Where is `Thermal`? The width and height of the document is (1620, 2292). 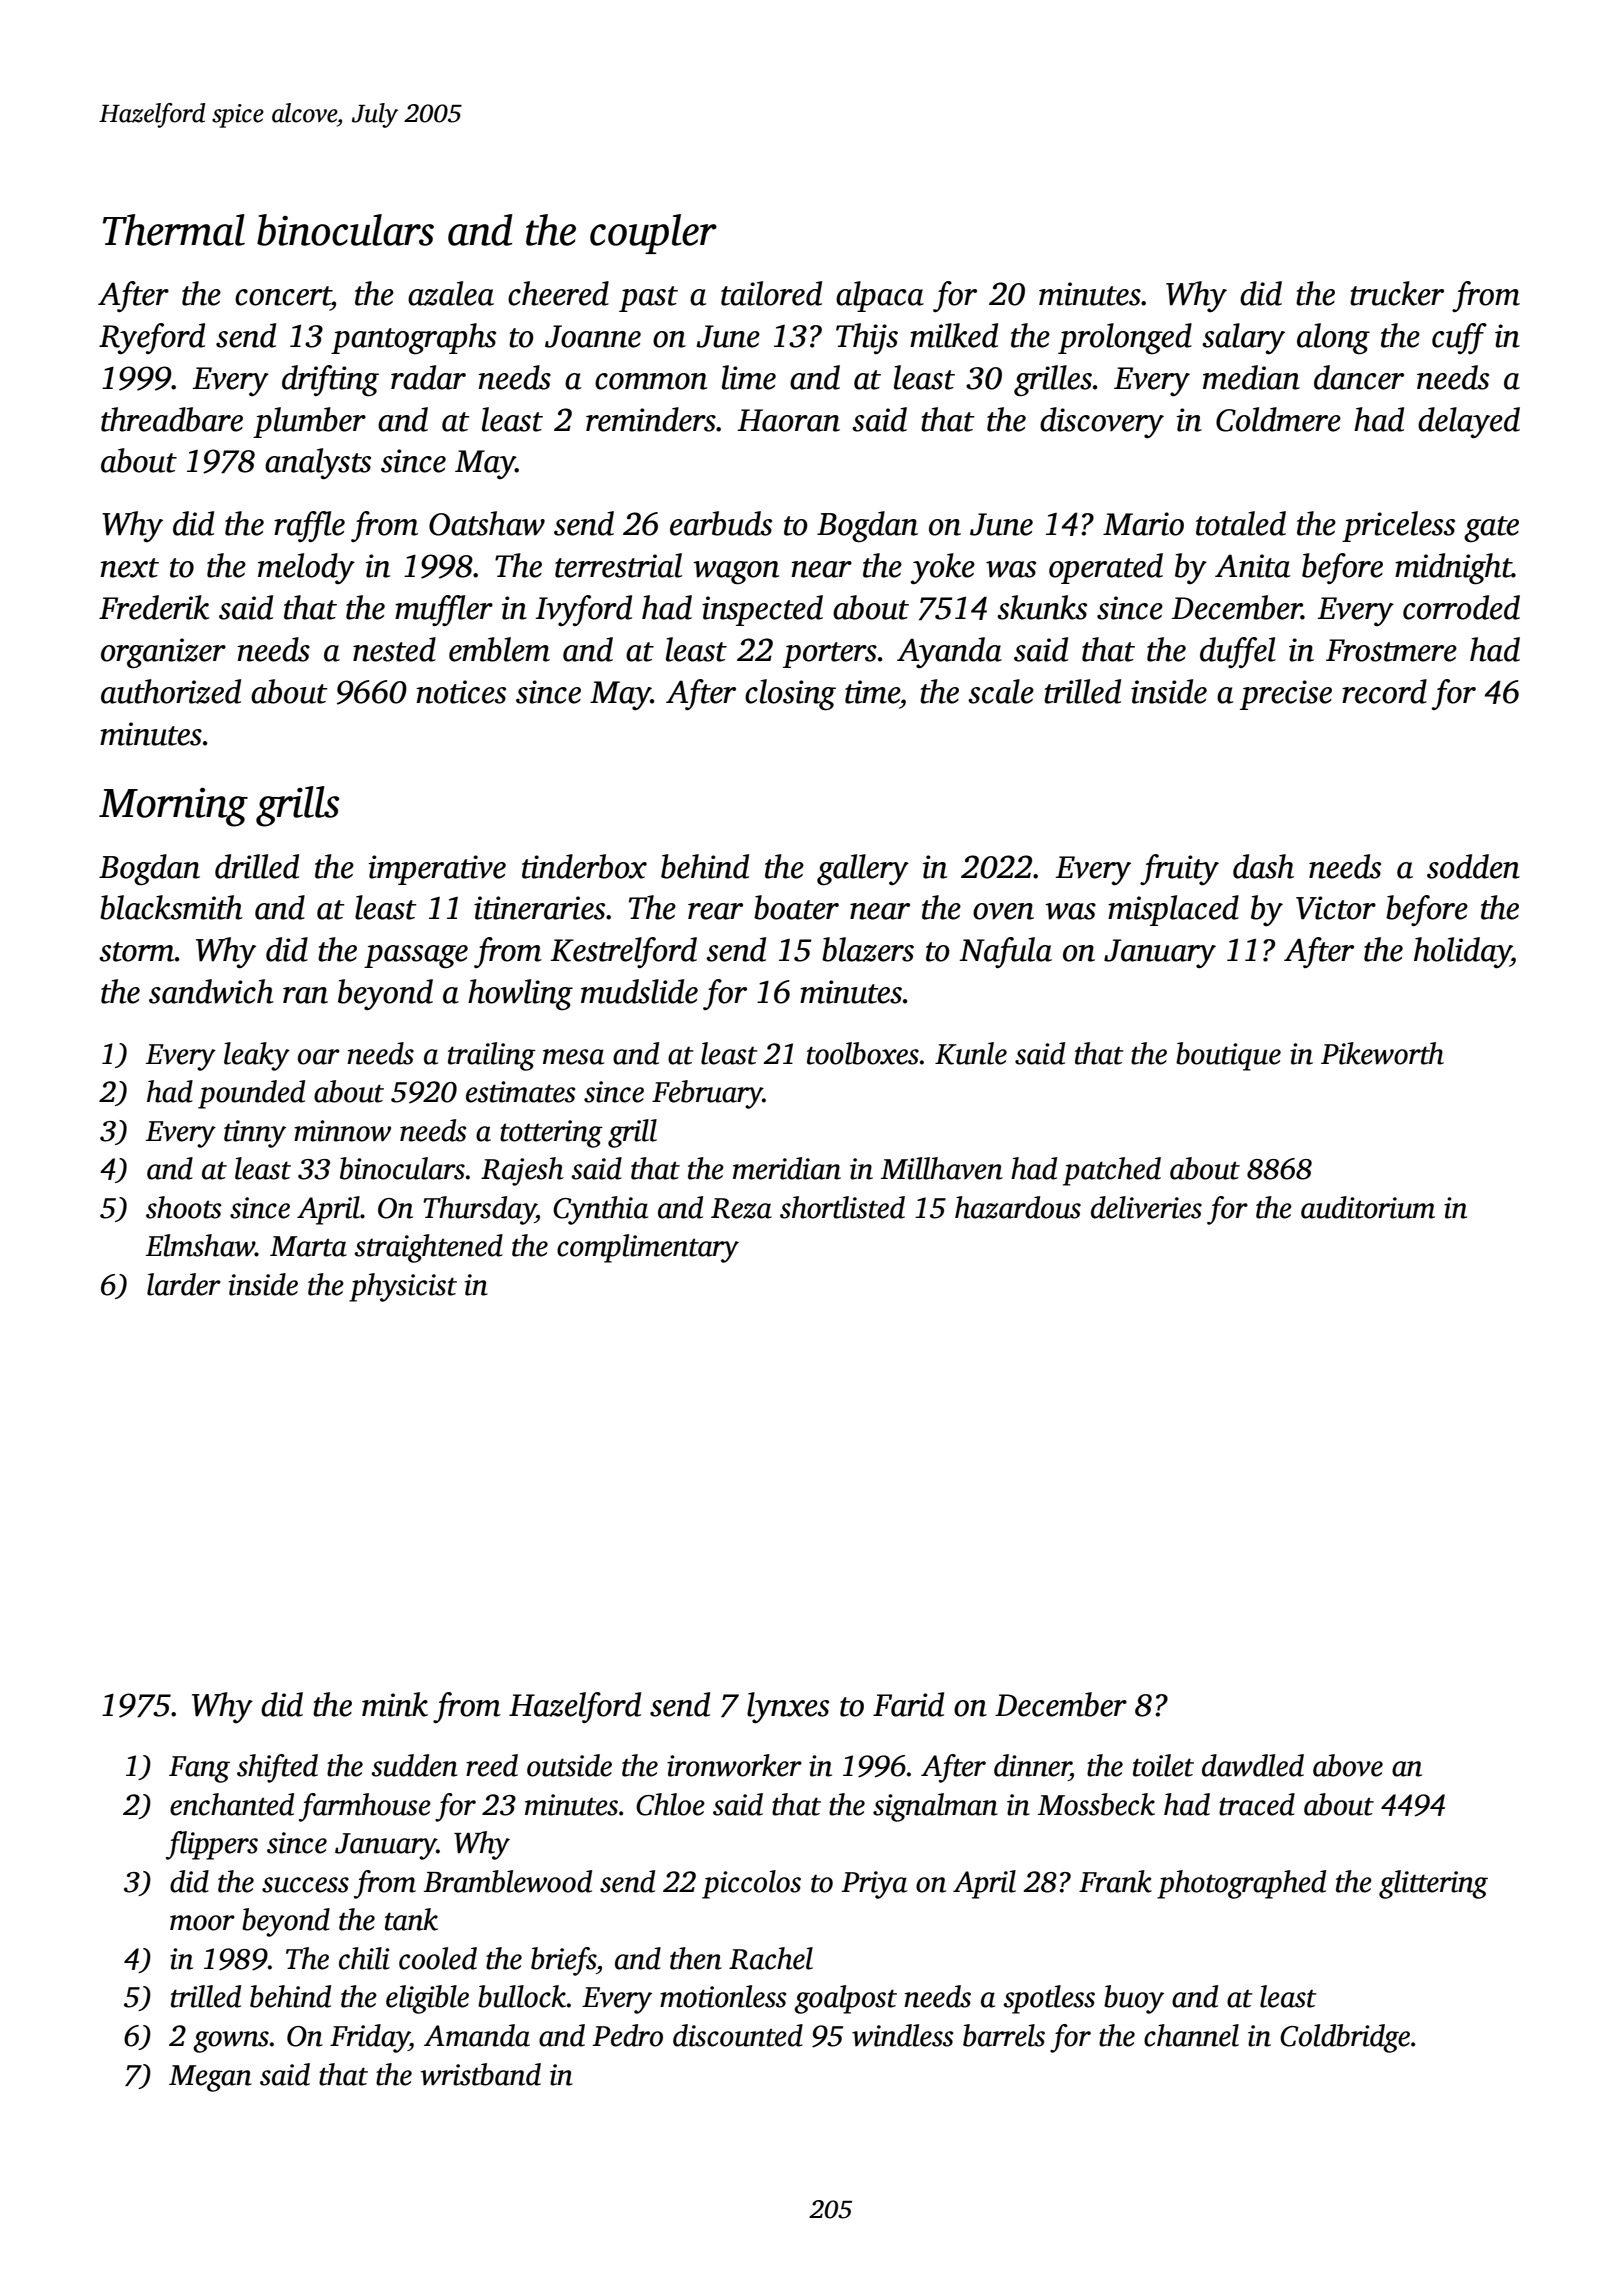 Thermal is located at coordinates (174, 230).
